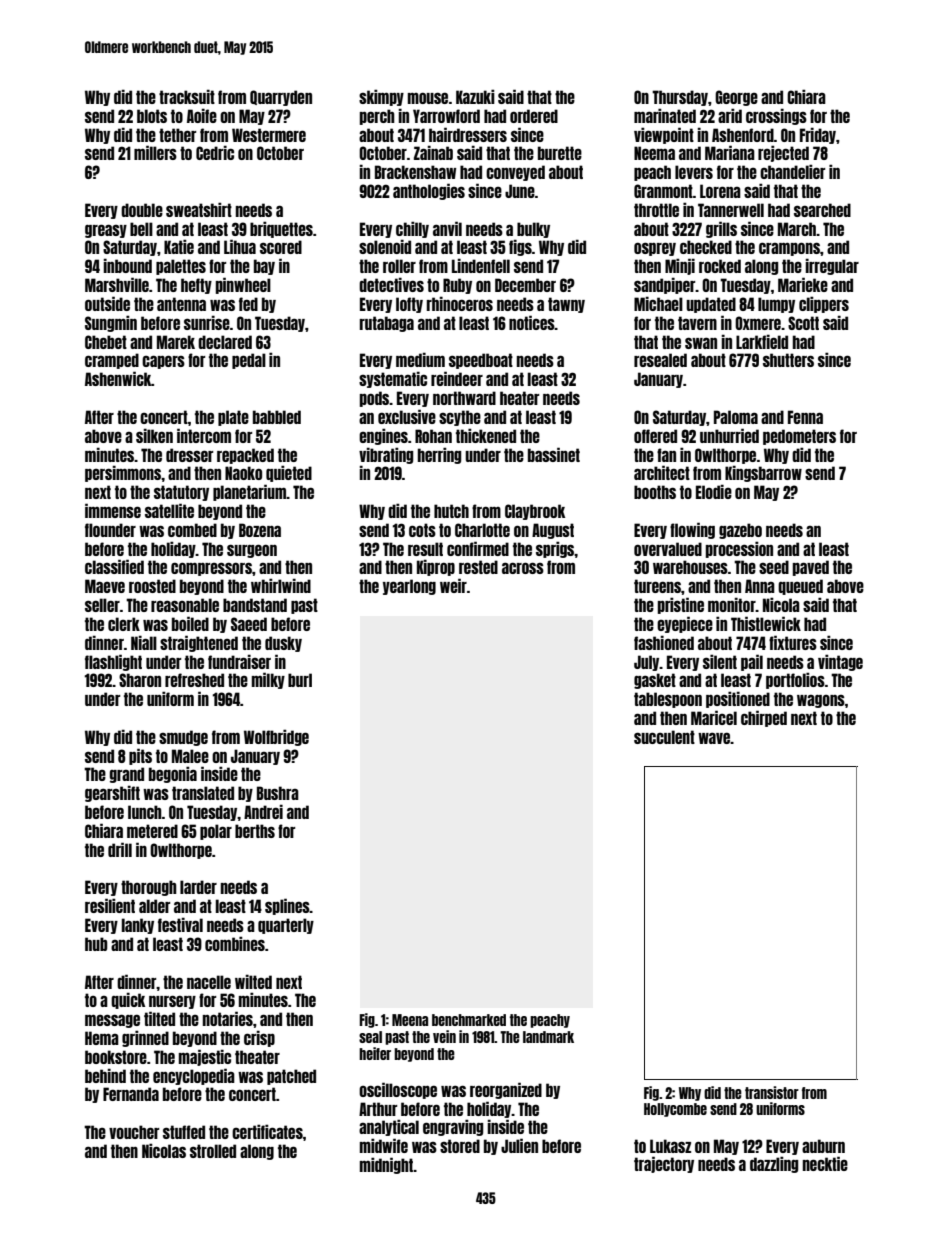 The image size is (952, 1233). I want to click on behind, so click(105, 1075).
